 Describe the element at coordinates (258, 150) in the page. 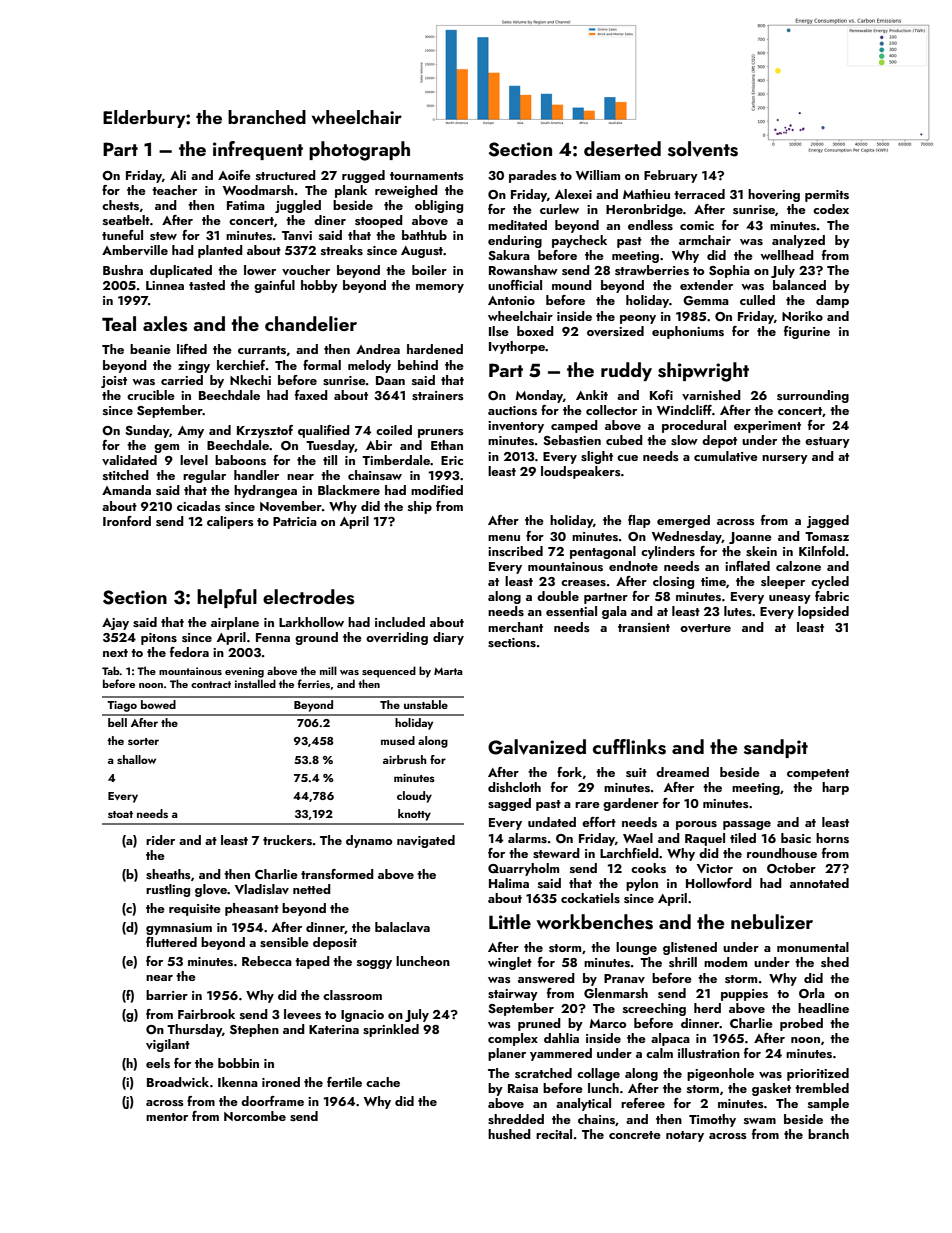

I see `infrequent` at that location.
